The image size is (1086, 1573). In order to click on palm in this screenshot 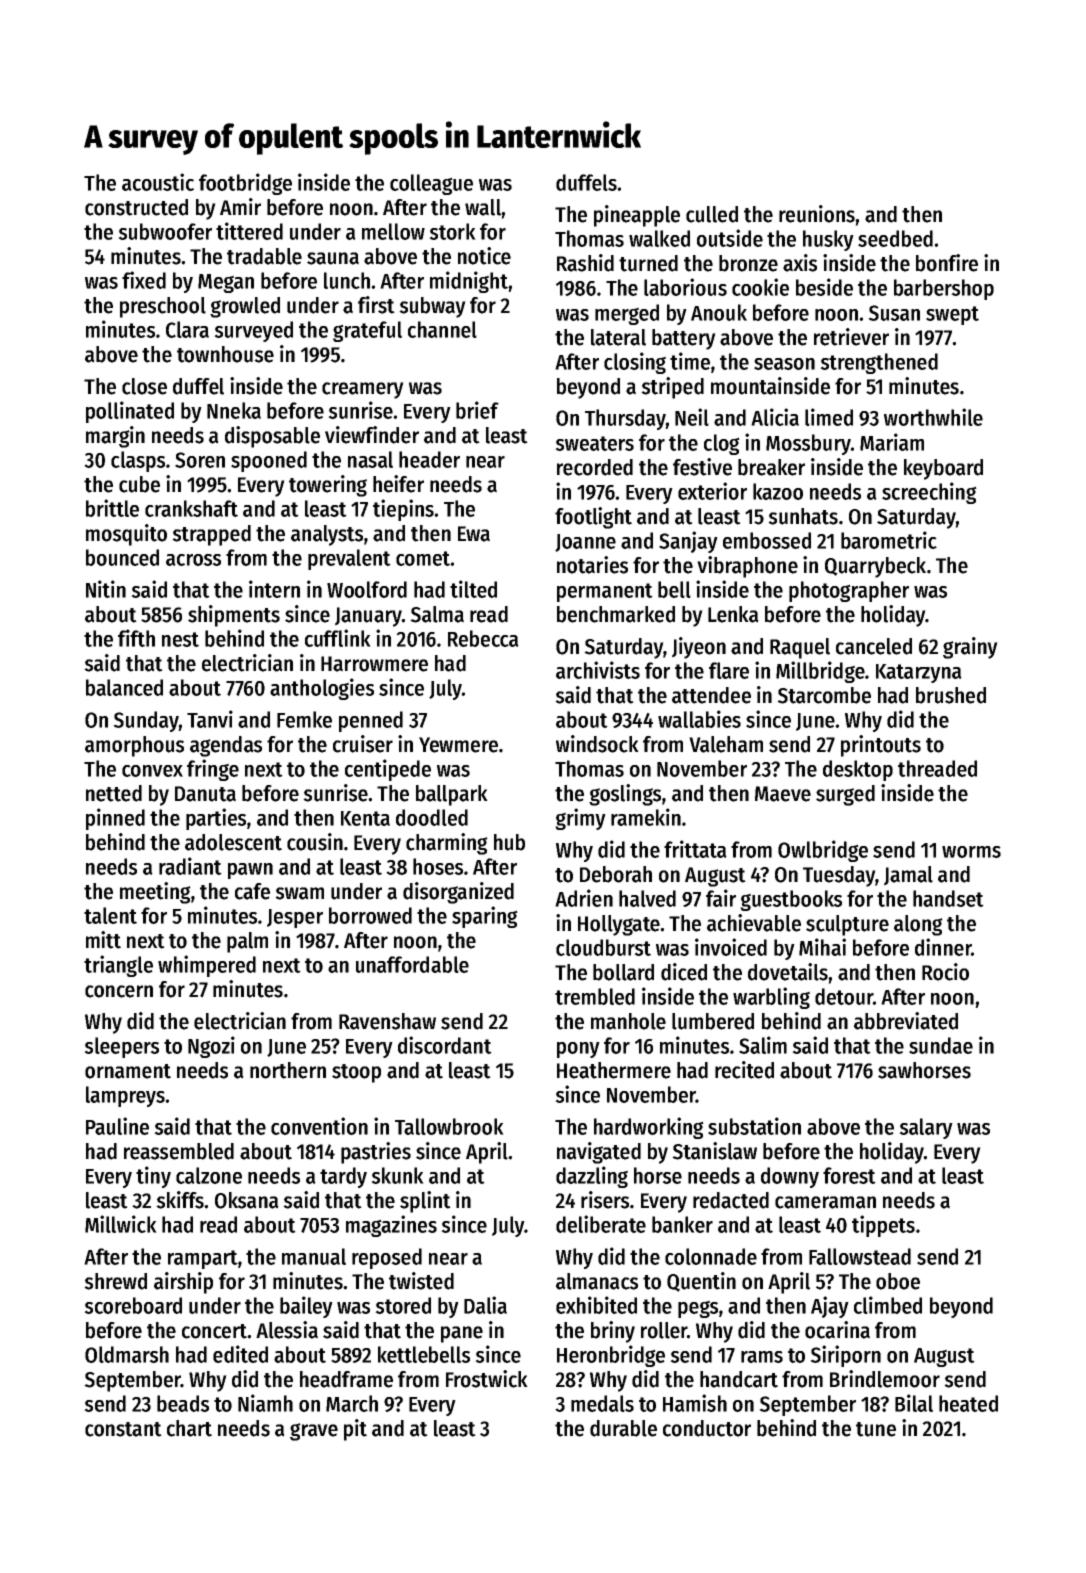, I will do `click(247, 942)`.
